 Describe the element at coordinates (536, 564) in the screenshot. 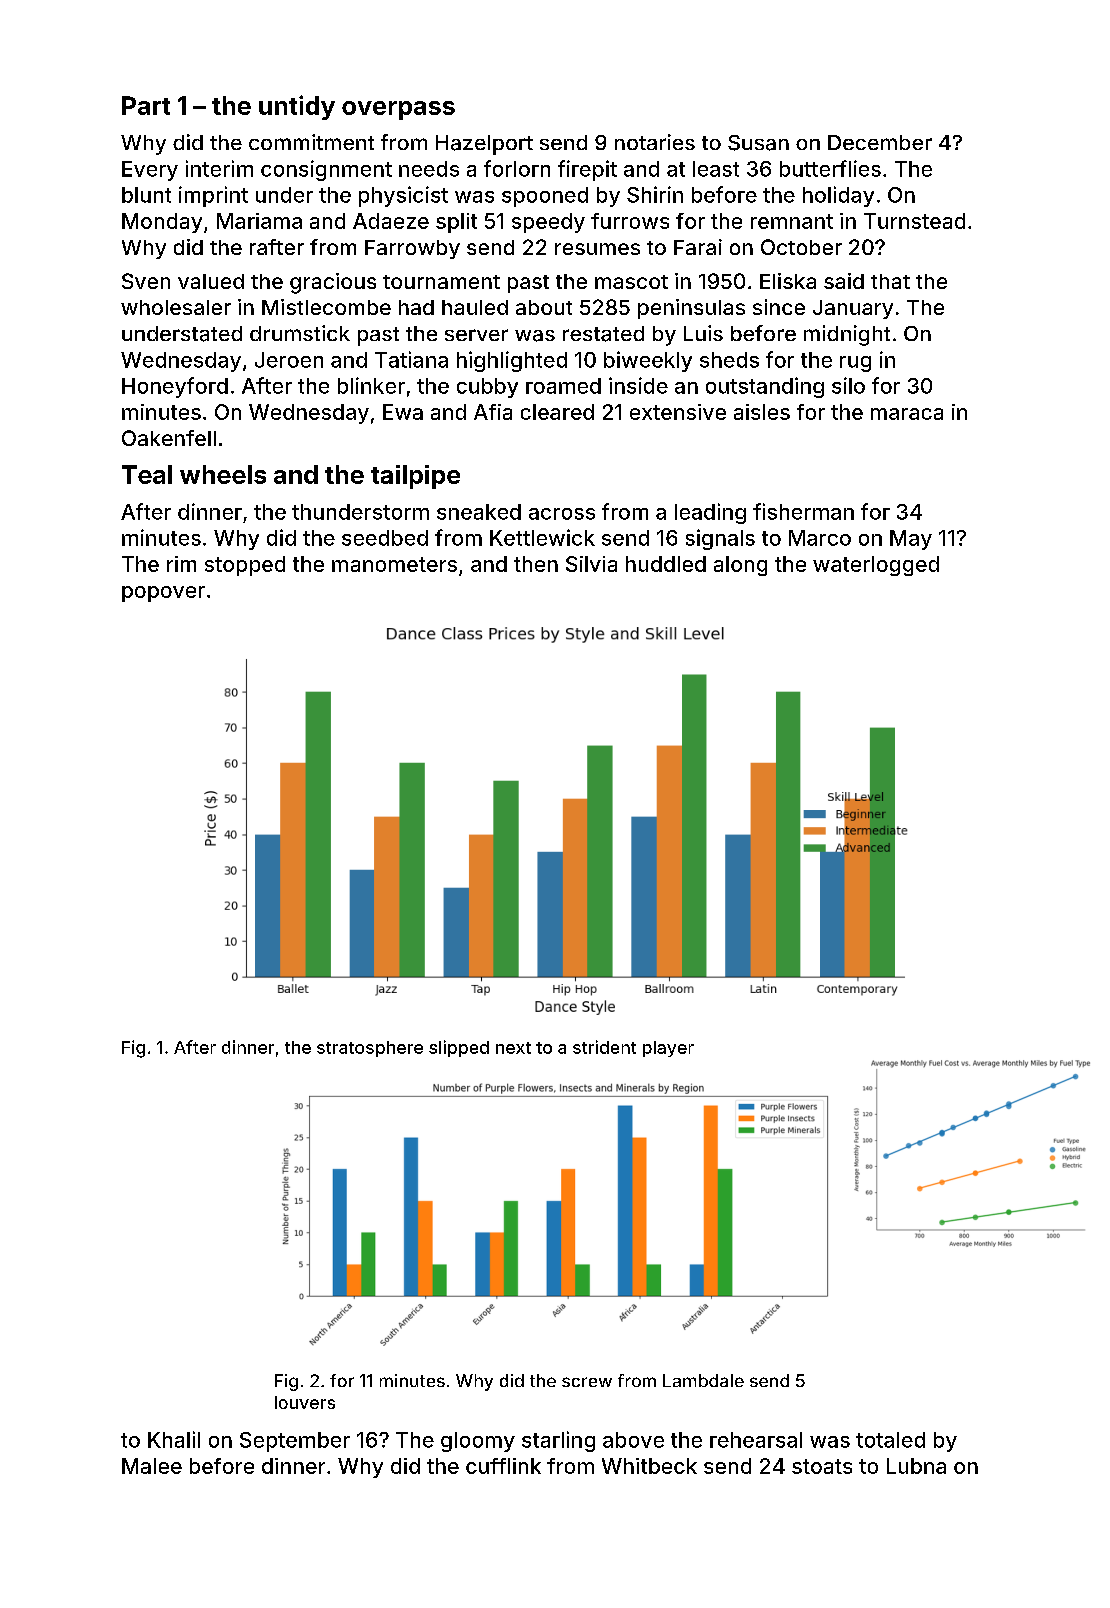

I see `then` at that location.
